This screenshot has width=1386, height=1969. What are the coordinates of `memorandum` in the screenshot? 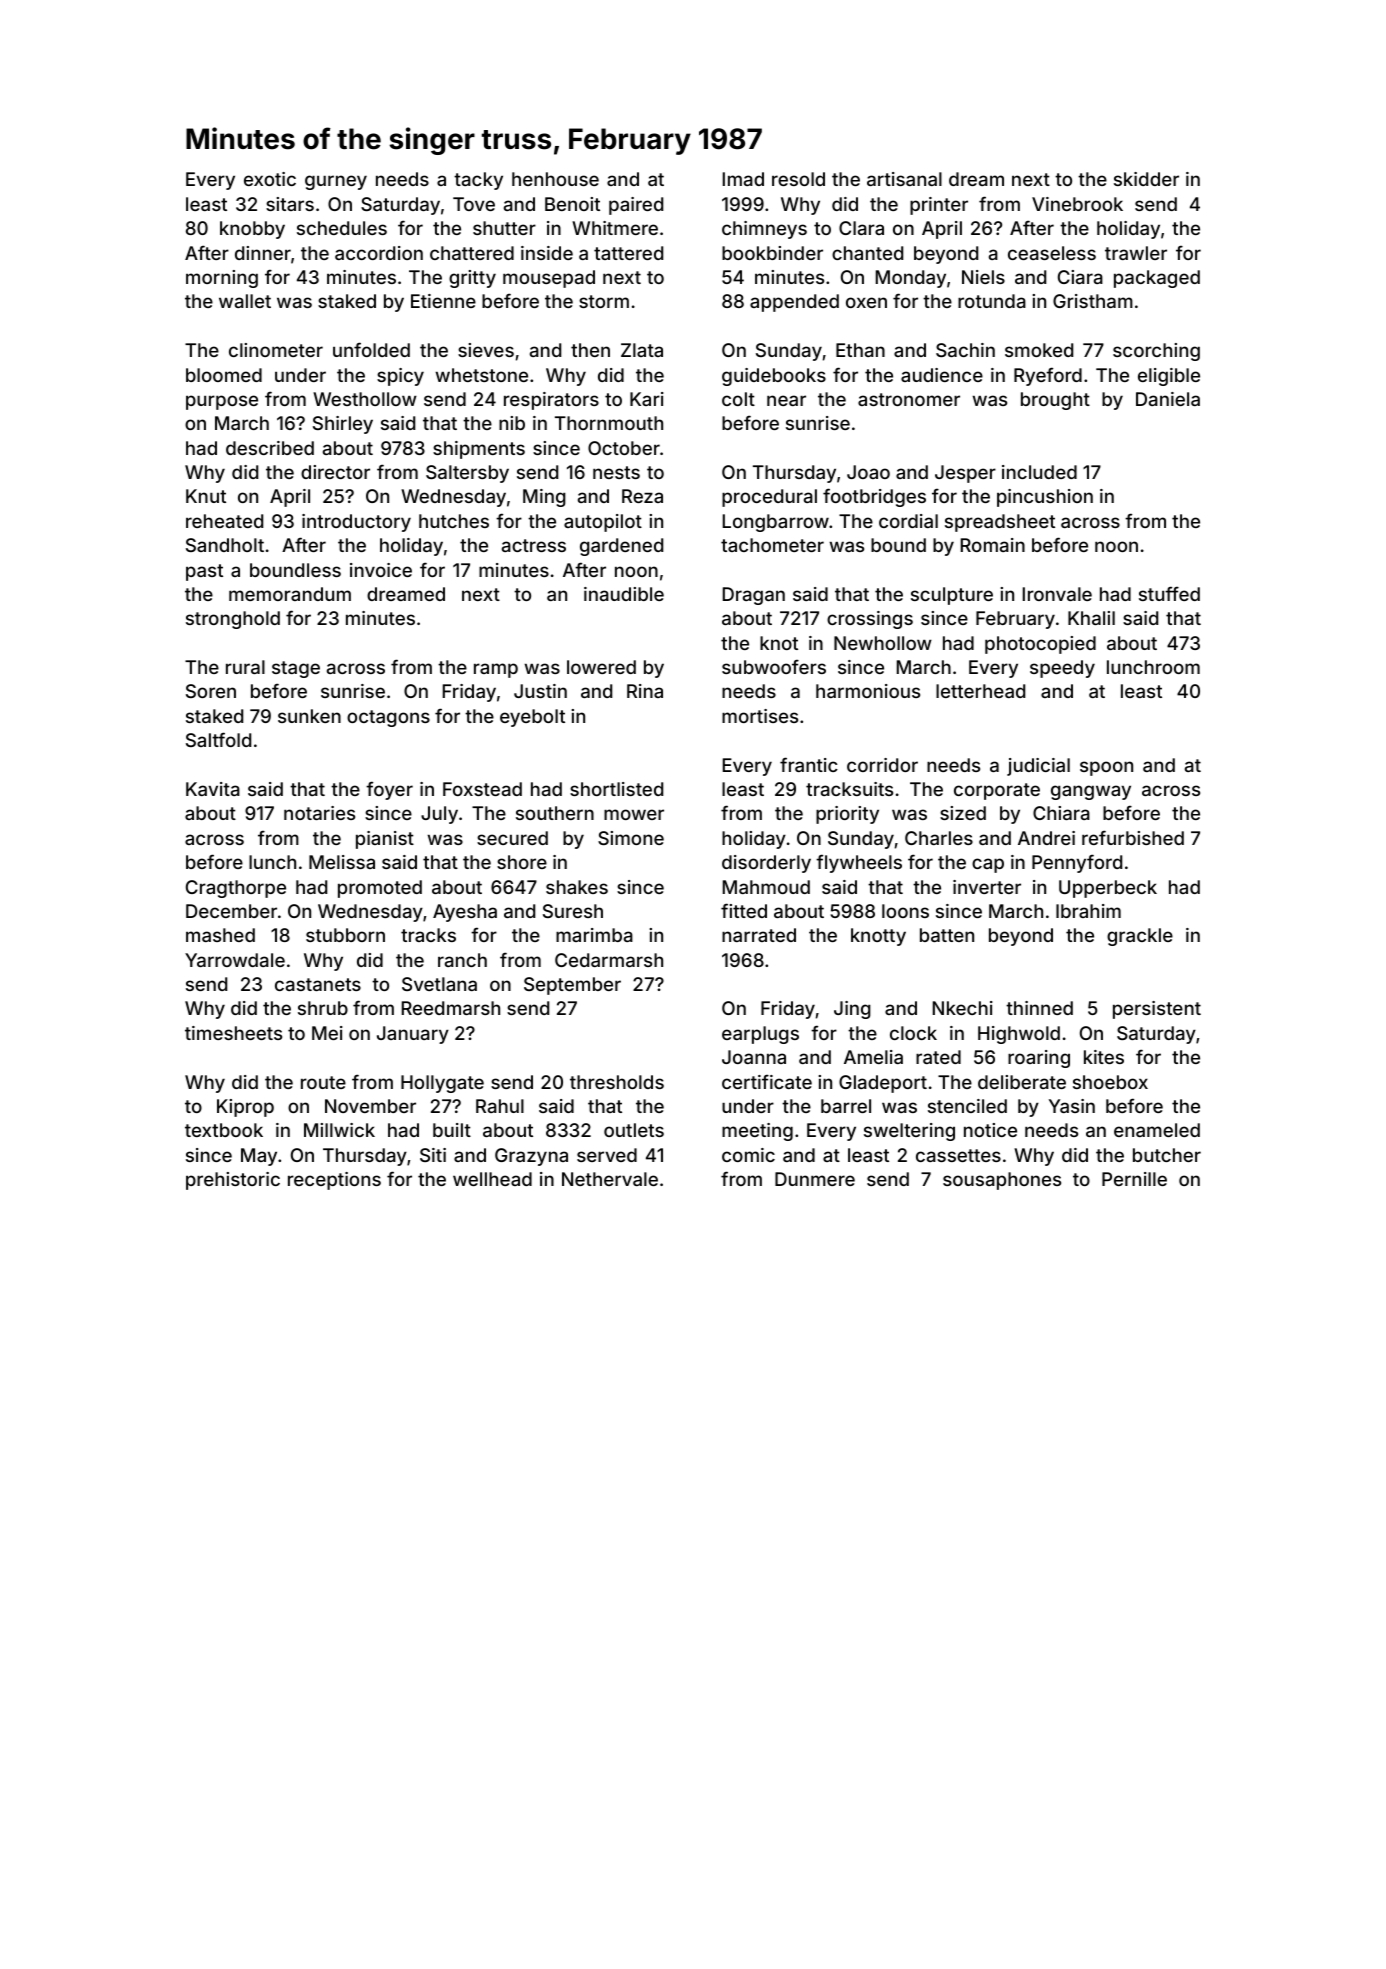 It's located at (290, 594).
